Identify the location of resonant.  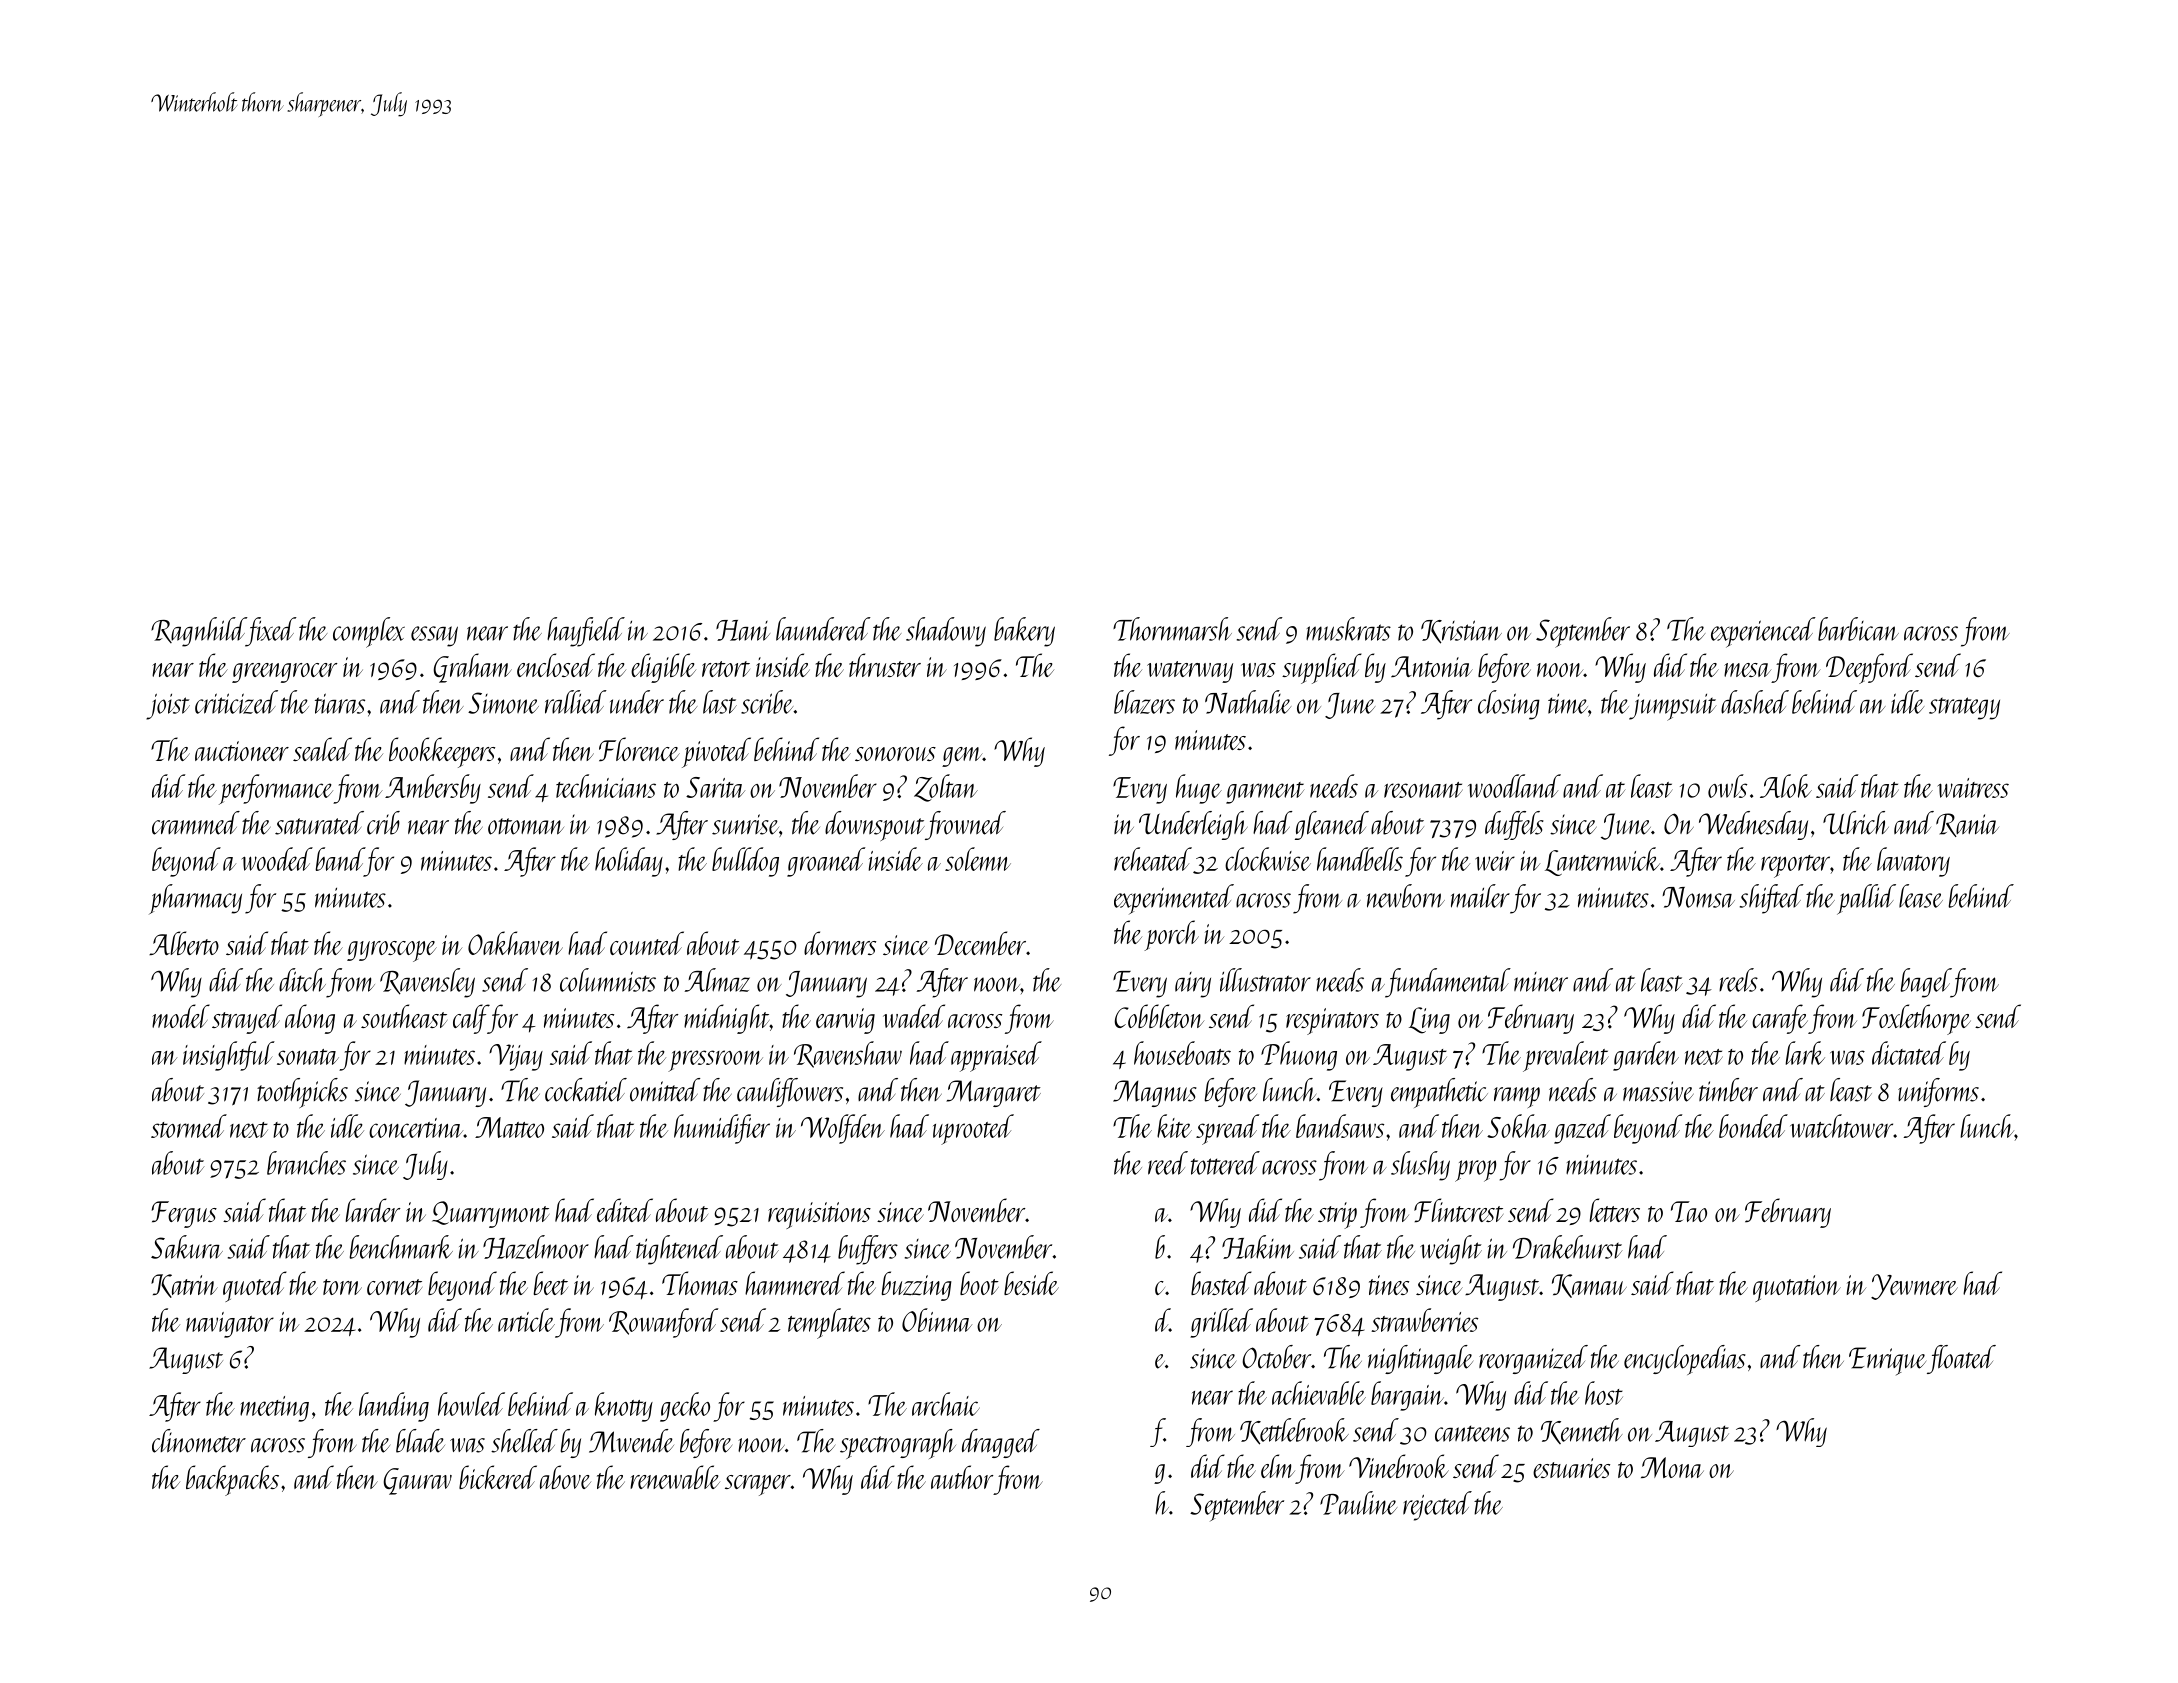
(1423, 790).
